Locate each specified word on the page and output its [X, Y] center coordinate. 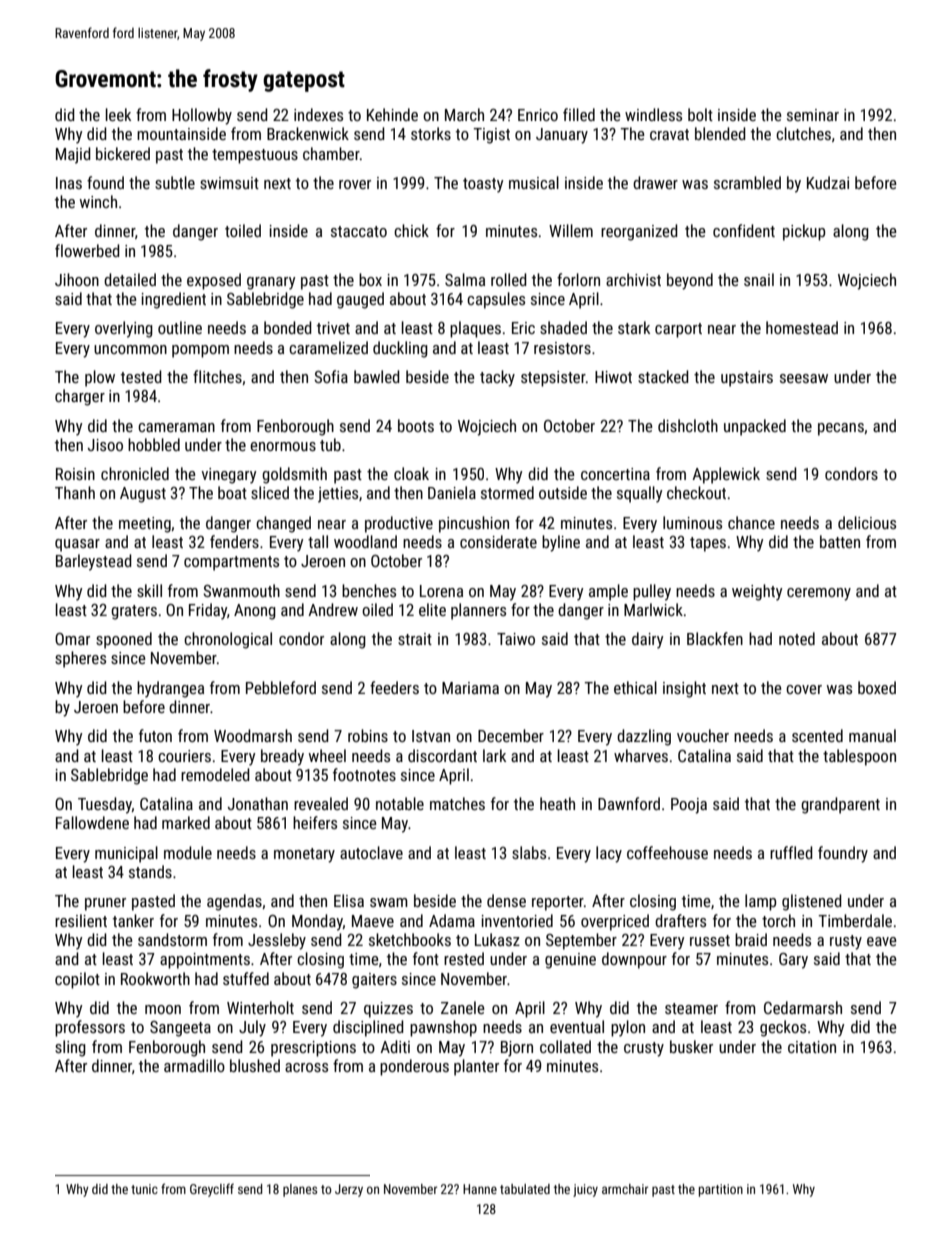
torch [778, 920]
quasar [77, 545]
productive [399, 524]
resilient [81, 920]
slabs [529, 852]
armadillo [194, 1065]
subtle [175, 182]
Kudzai [828, 182]
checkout [696, 492]
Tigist [491, 136]
